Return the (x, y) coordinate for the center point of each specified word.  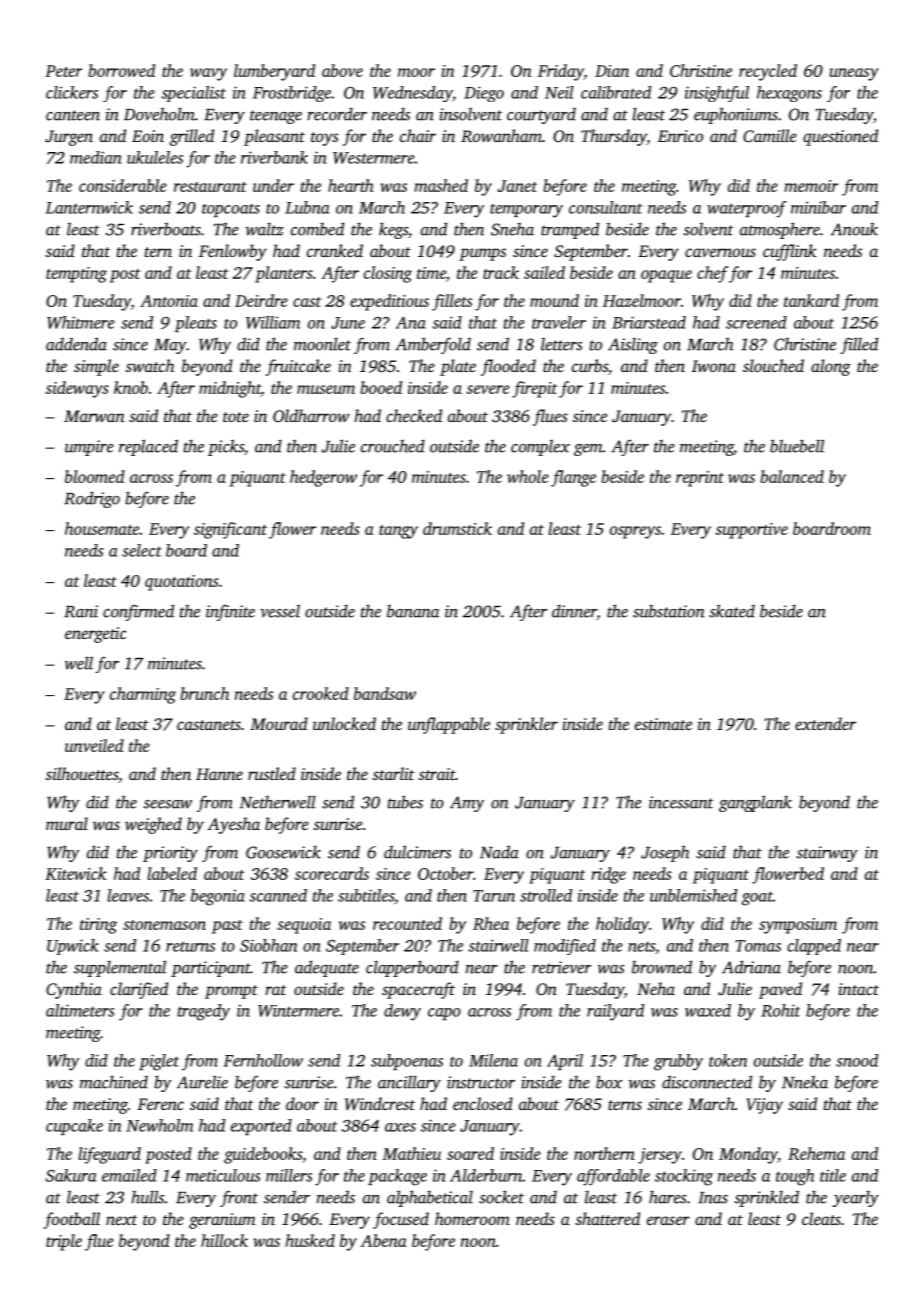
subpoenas (407, 1062)
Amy (467, 804)
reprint (700, 479)
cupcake (74, 1127)
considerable (123, 185)
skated (732, 611)
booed (381, 387)
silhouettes (81, 773)
